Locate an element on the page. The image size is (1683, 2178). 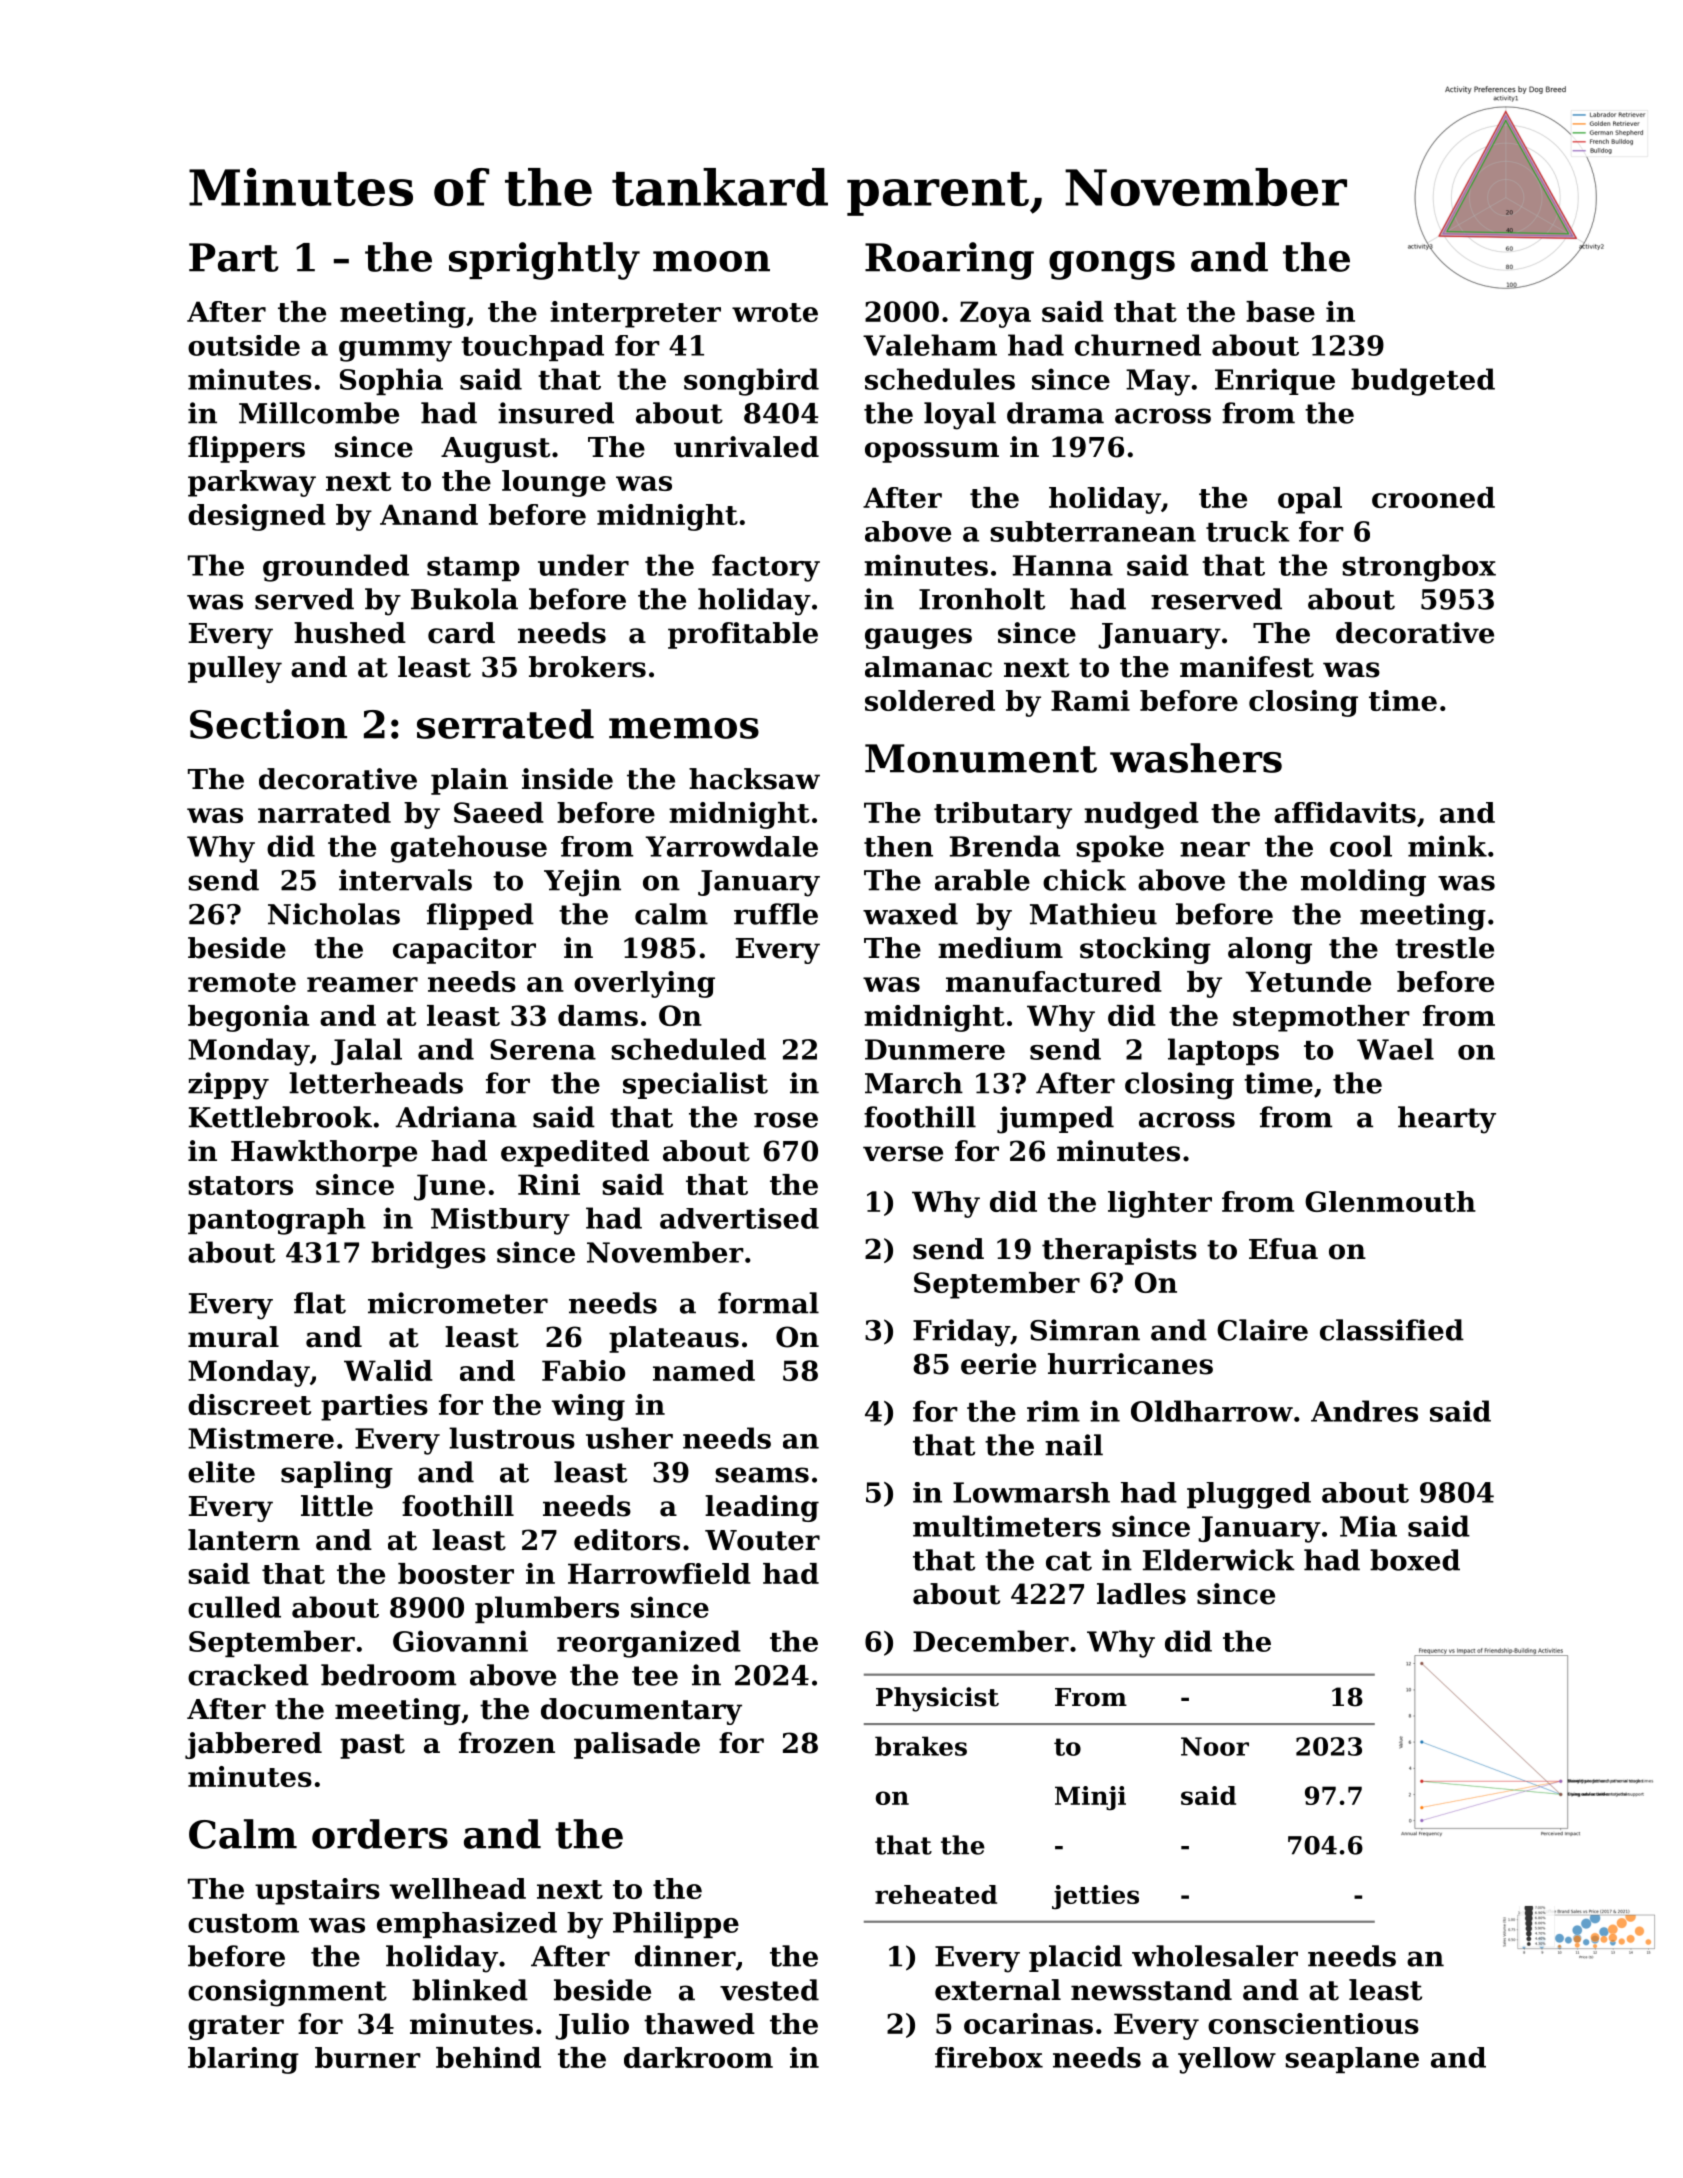
upstairs is located at coordinates (317, 1891).
